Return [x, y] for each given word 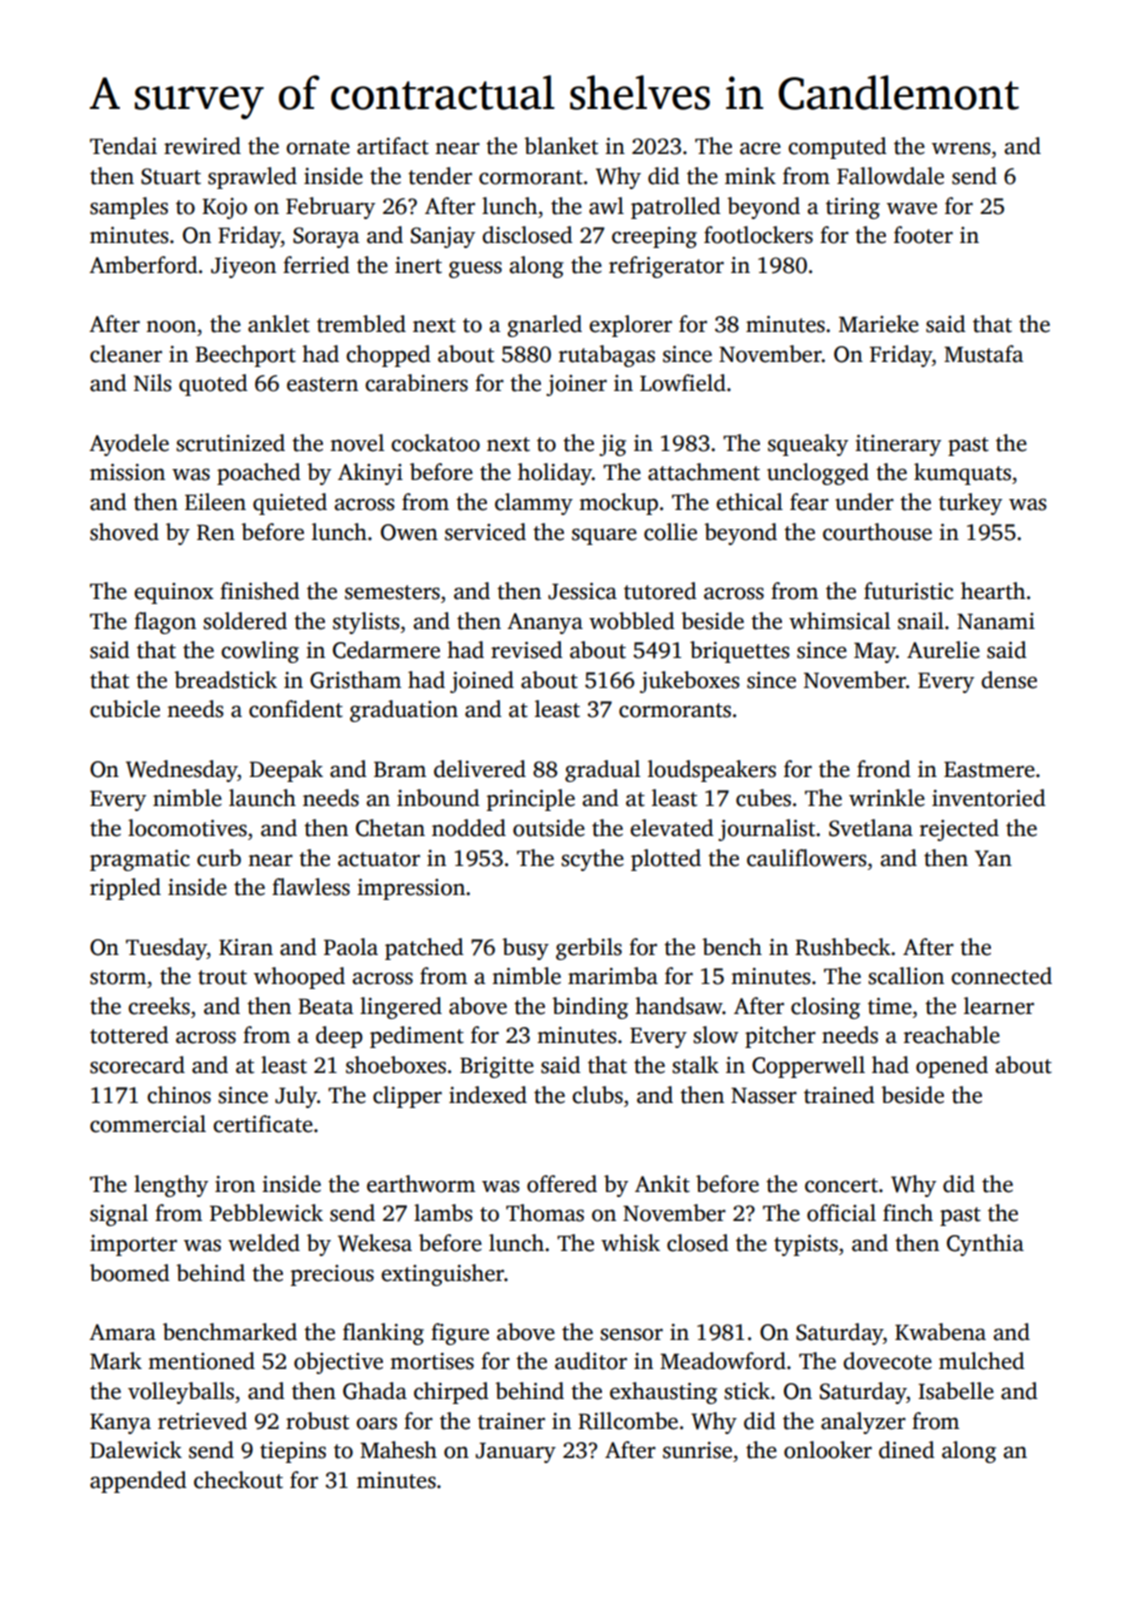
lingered [401, 1008]
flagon [165, 623]
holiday [555, 474]
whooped [299, 978]
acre [760, 148]
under [864, 502]
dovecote [887, 1361]
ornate [318, 147]
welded [264, 1243]
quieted [290, 504]
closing [825, 1008]
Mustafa [983, 354]
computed [837, 148]
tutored [660, 591]
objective [338, 1363]
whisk [630, 1243]
